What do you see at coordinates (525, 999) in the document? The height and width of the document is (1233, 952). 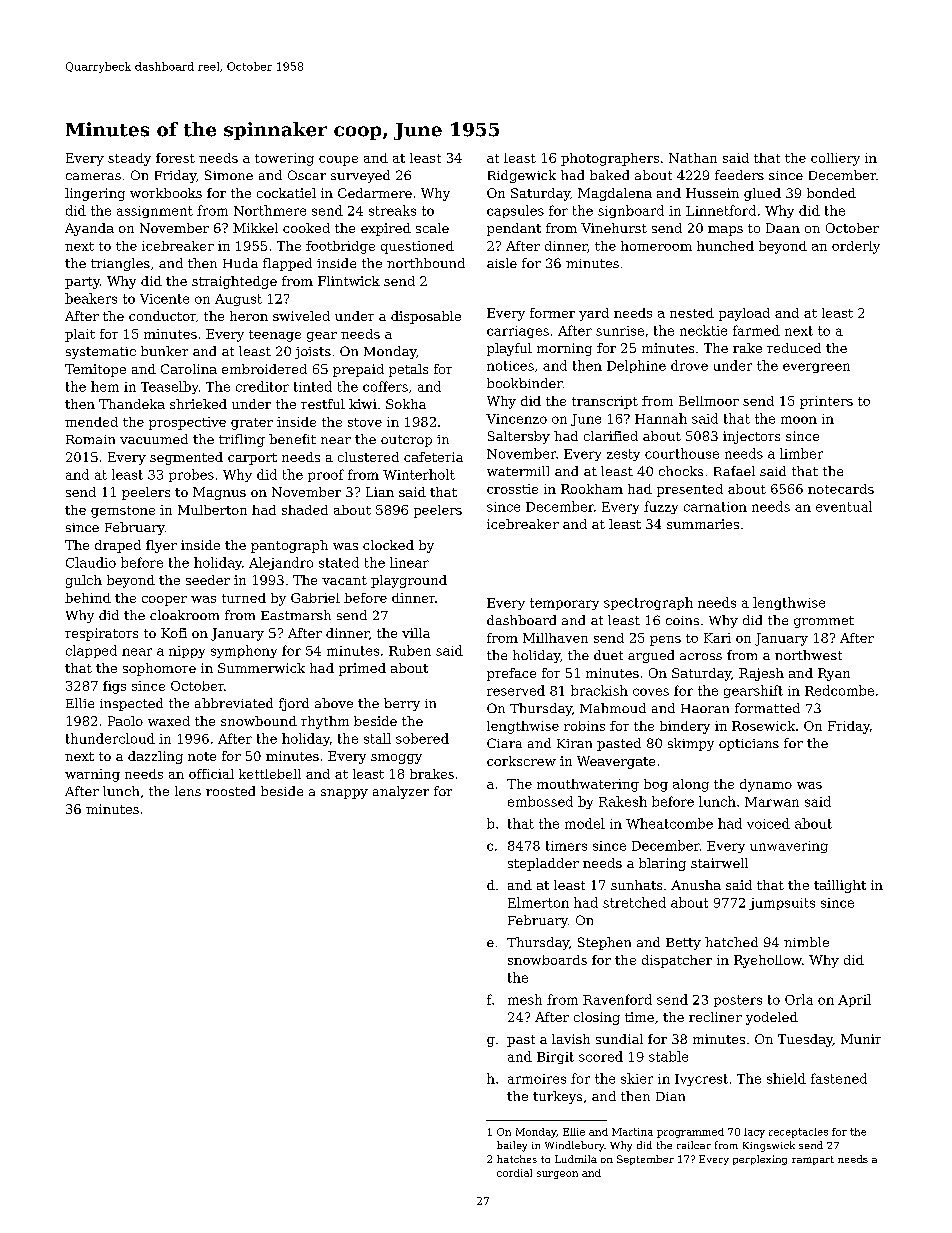 I see `mesh` at bounding box center [525, 999].
